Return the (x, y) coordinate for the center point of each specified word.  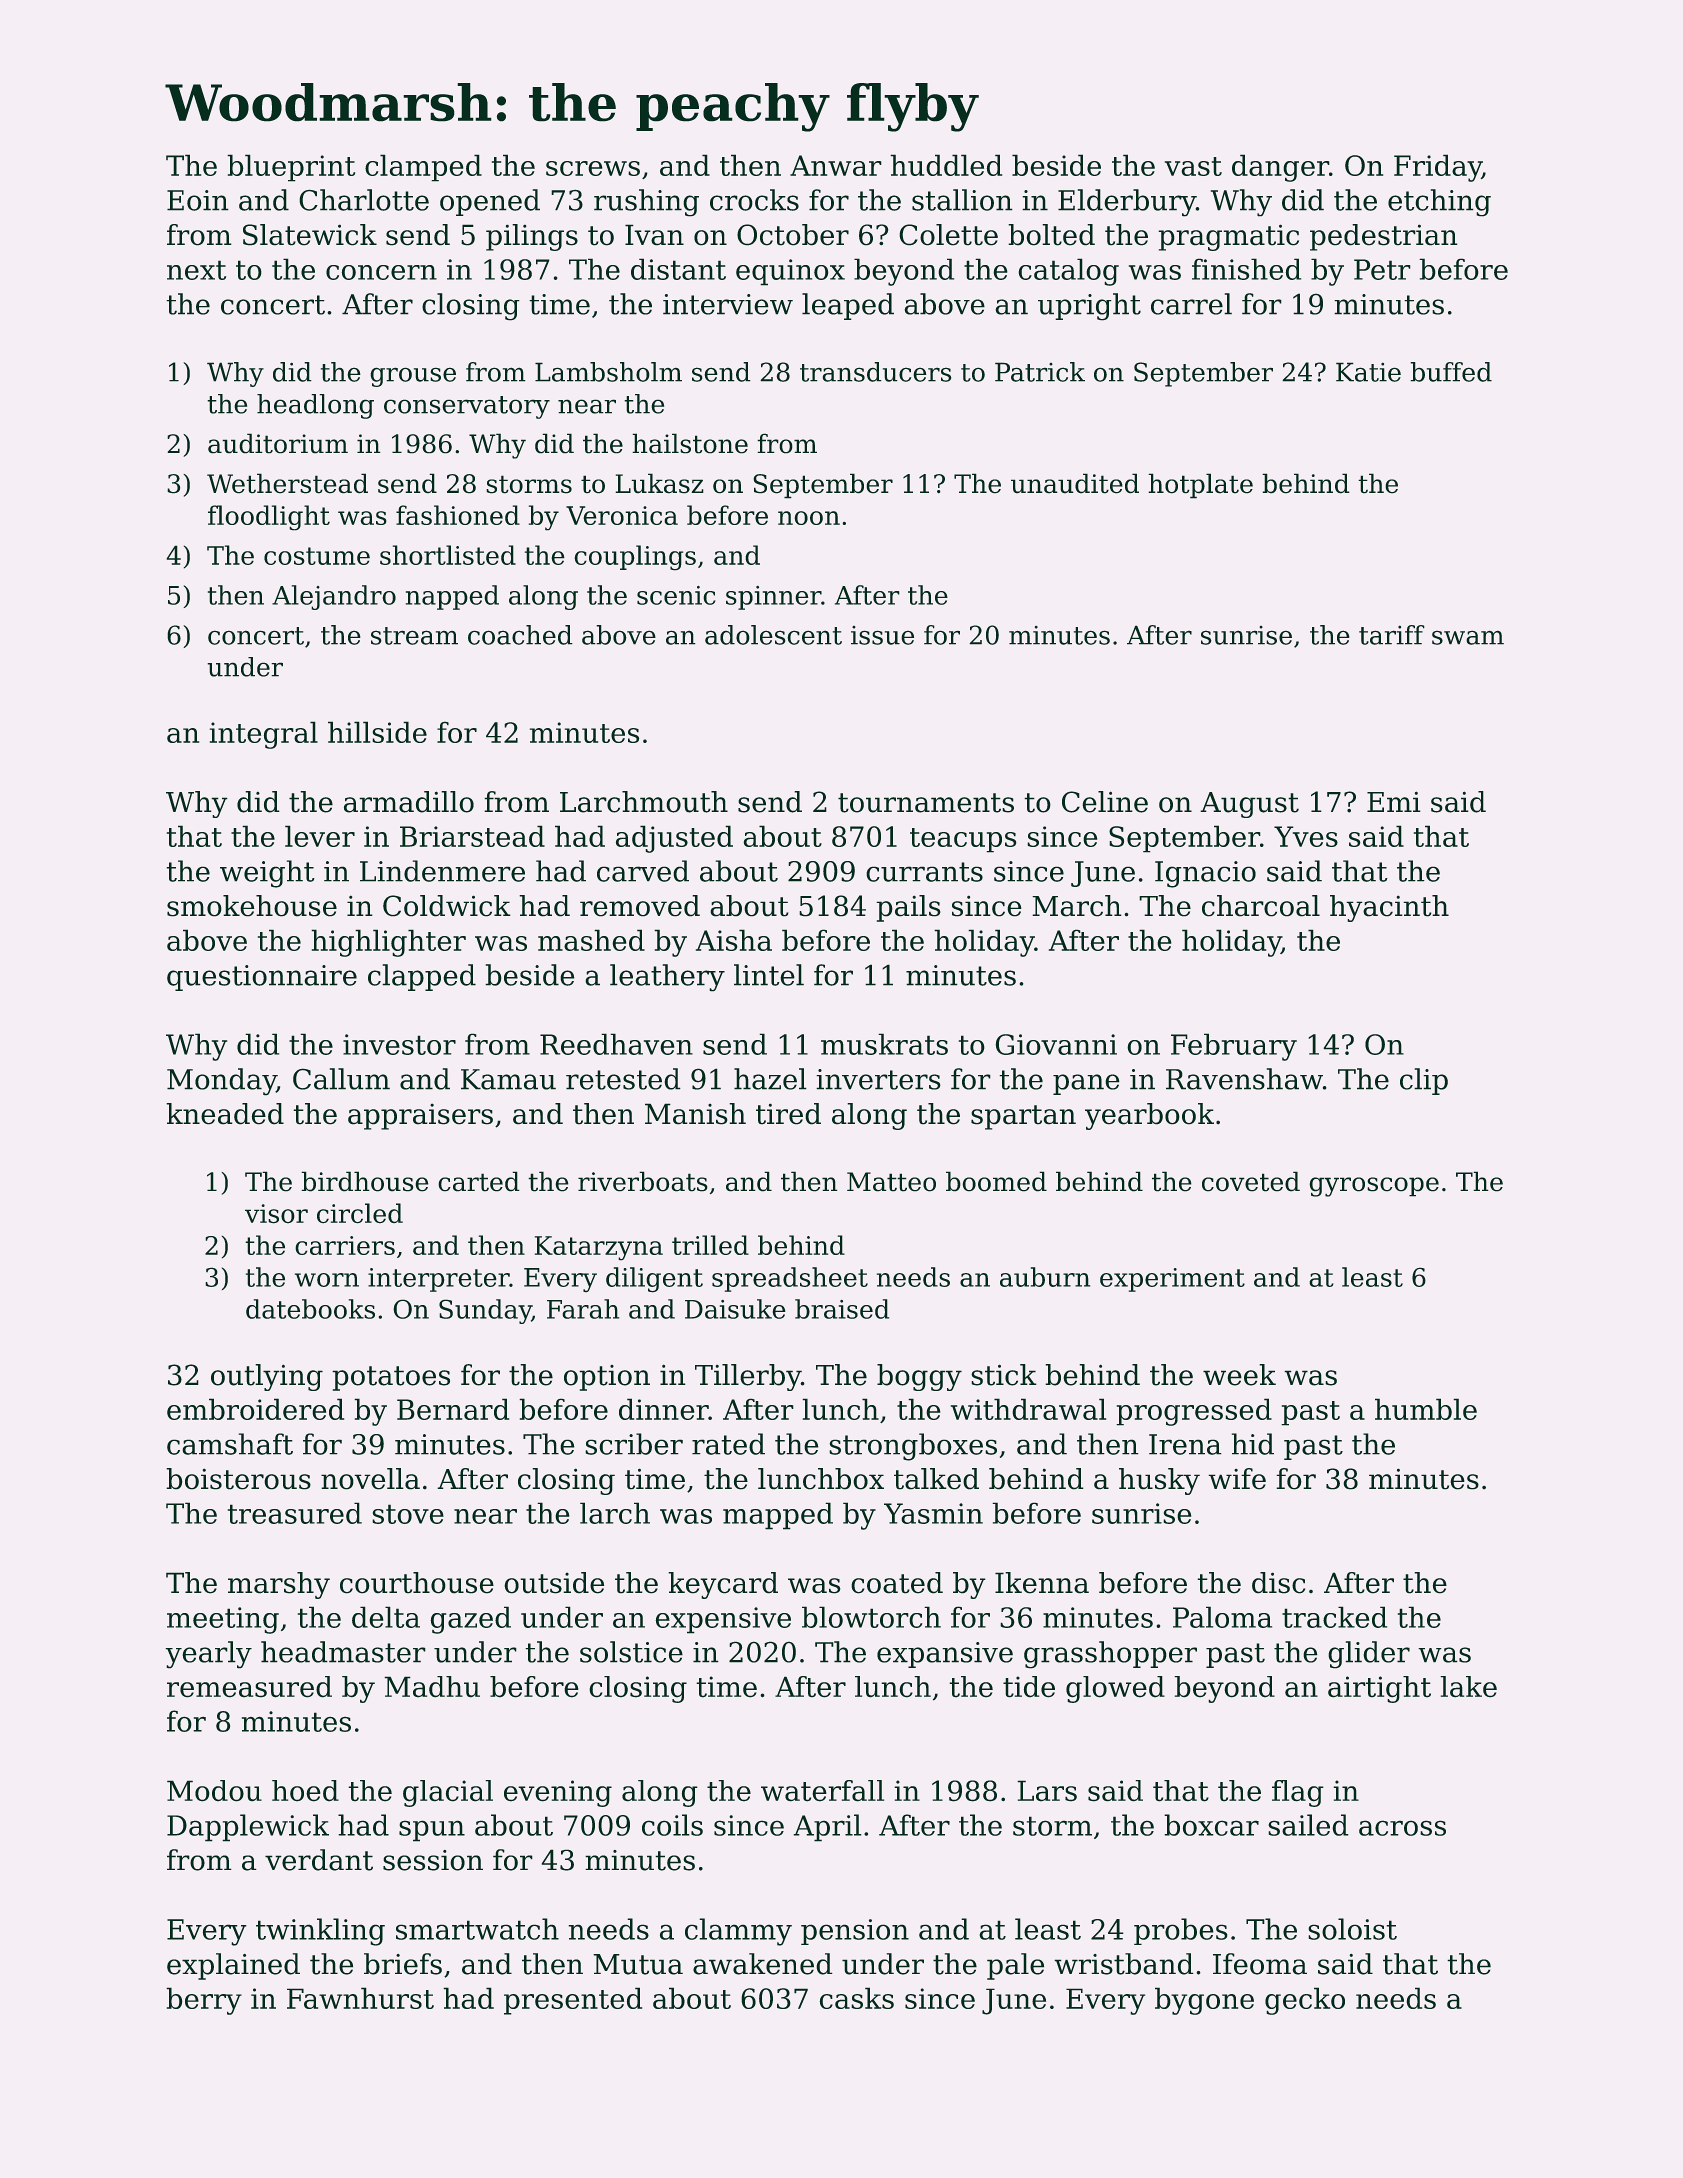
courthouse (417, 1583)
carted (479, 1181)
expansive (945, 1655)
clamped (423, 168)
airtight (1379, 1689)
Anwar (836, 165)
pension (855, 1932)
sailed (1308, 1825)
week (1239, 1375)
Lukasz (659, 483)
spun (432, 1831)
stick (1004, 1375)
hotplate (1200, 486)
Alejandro (334, 597)
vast (1193, 166)
